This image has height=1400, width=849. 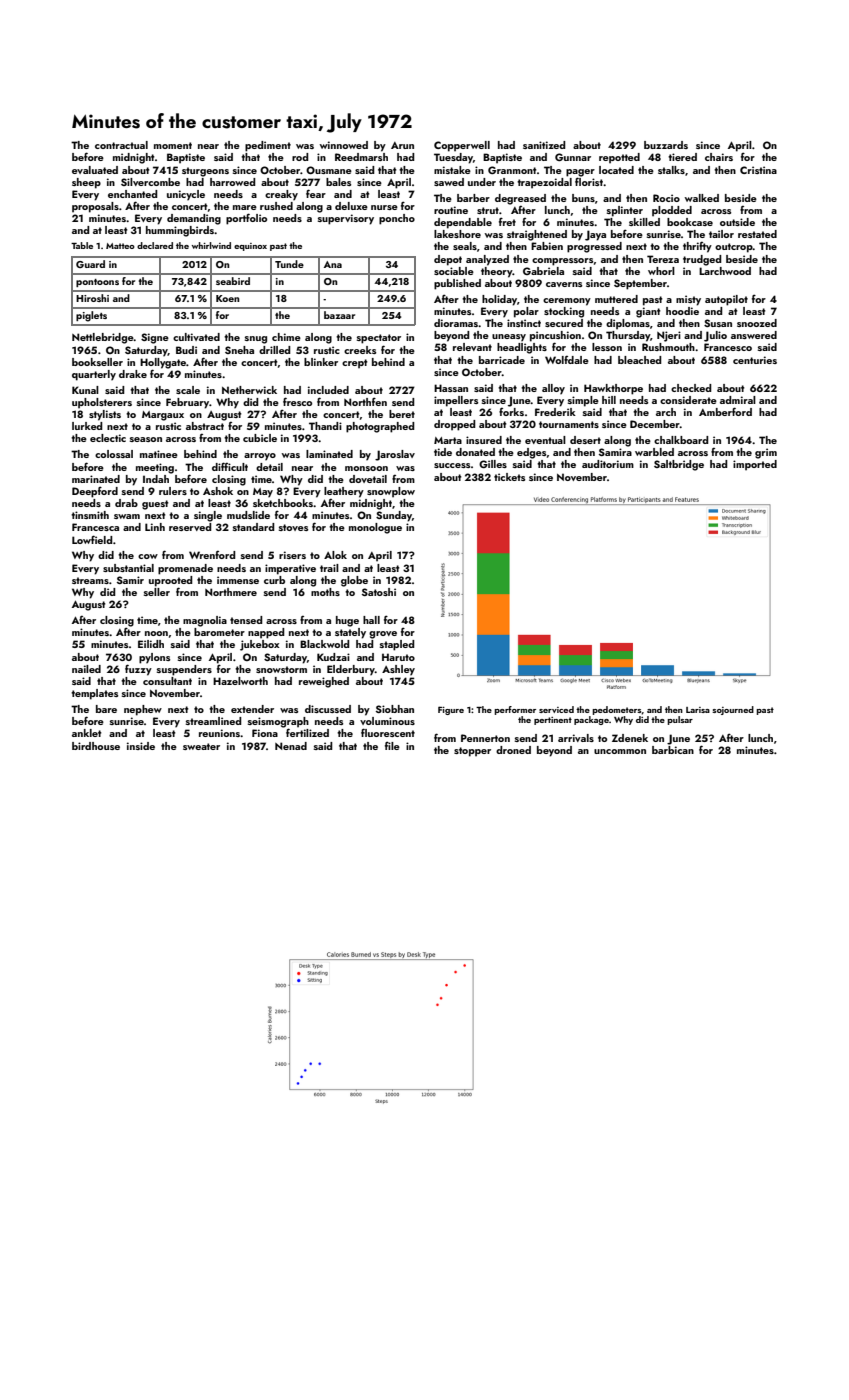 What do you see at coordinates (757, 323) in the image?
I see `snoozed` at bounding box center [757, 323].
